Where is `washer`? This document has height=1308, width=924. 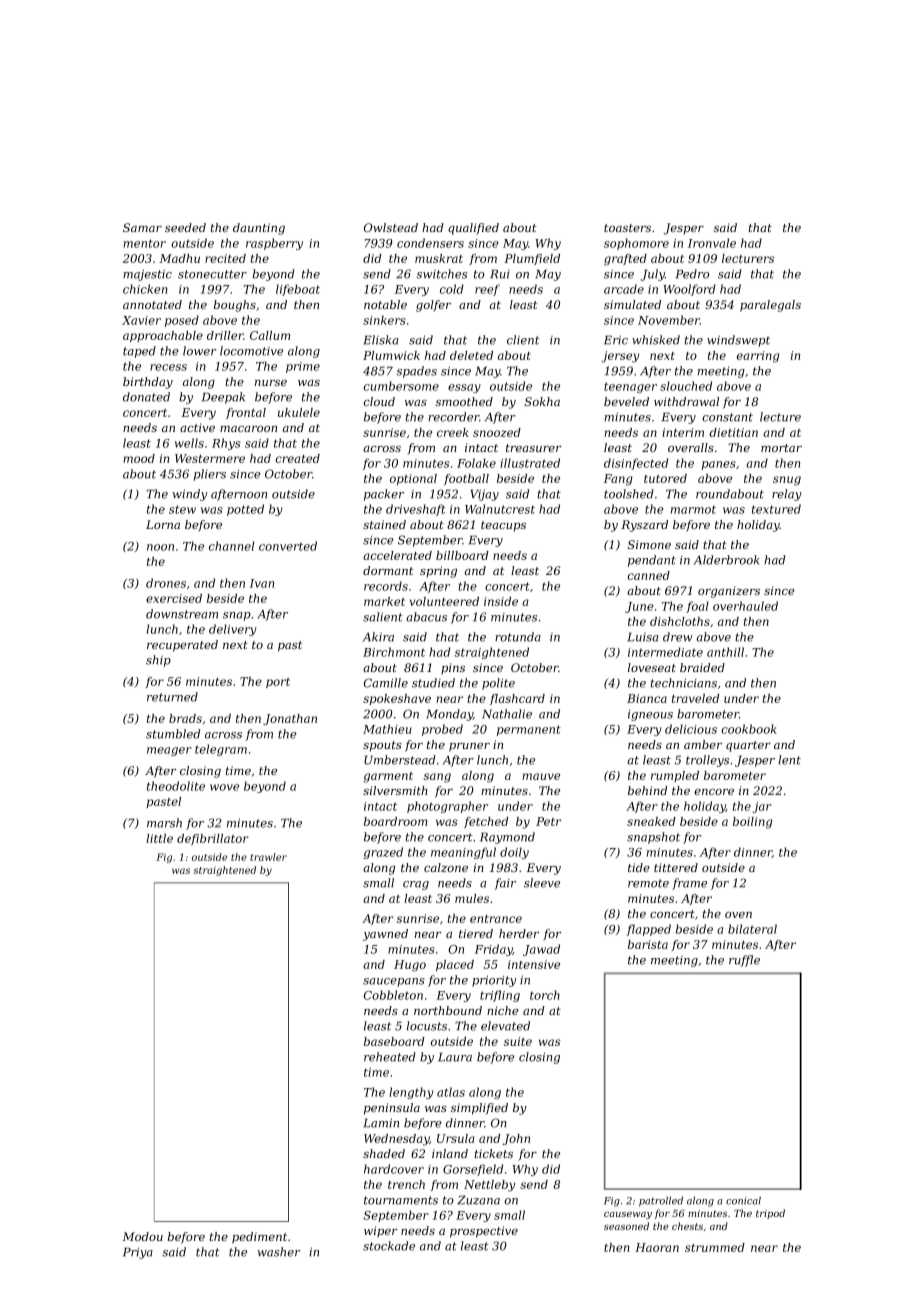
washer is located at coordinates (279, 1252).
